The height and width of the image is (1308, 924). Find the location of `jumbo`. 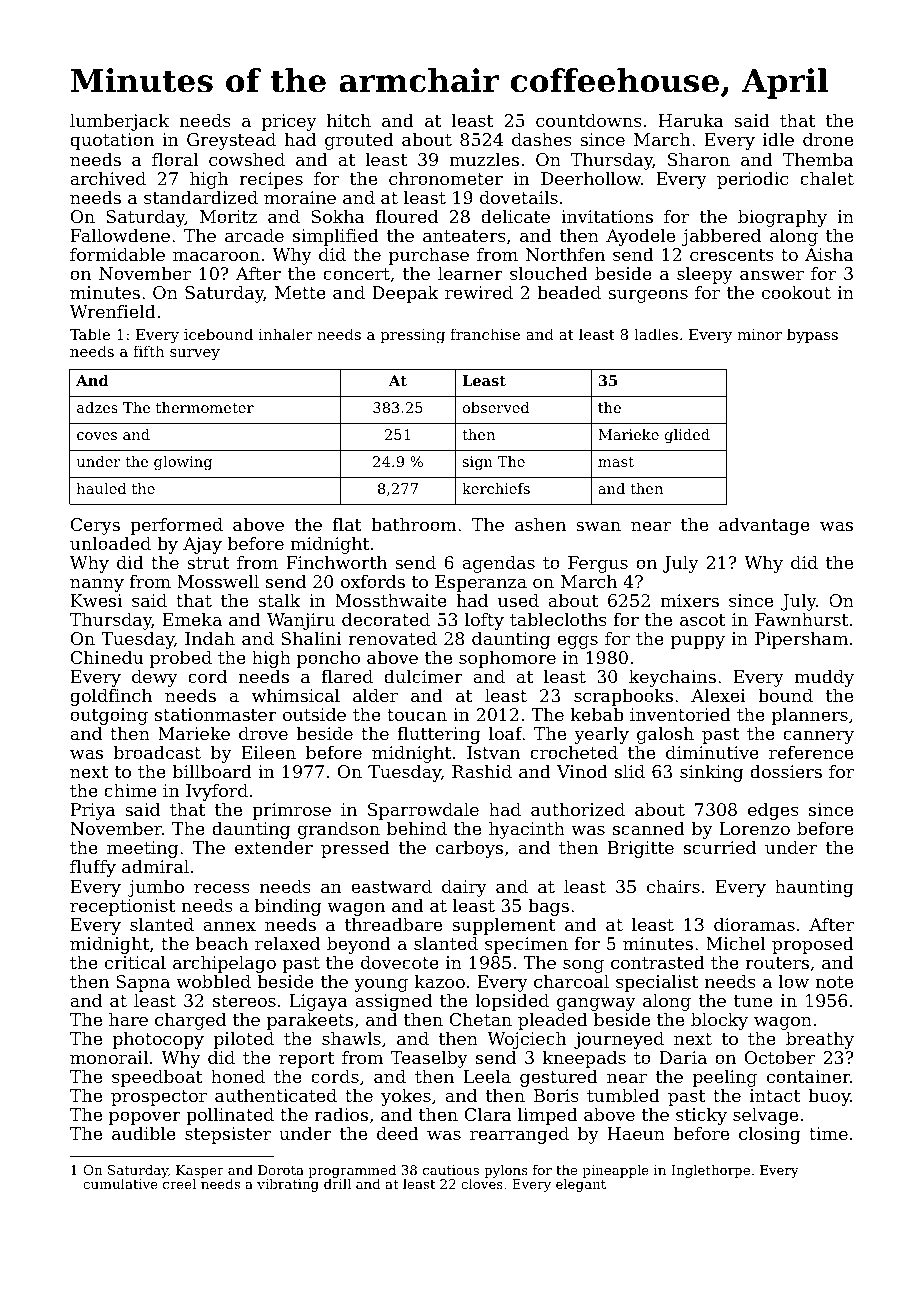

jumbo is located at coordinates (156, 888).
